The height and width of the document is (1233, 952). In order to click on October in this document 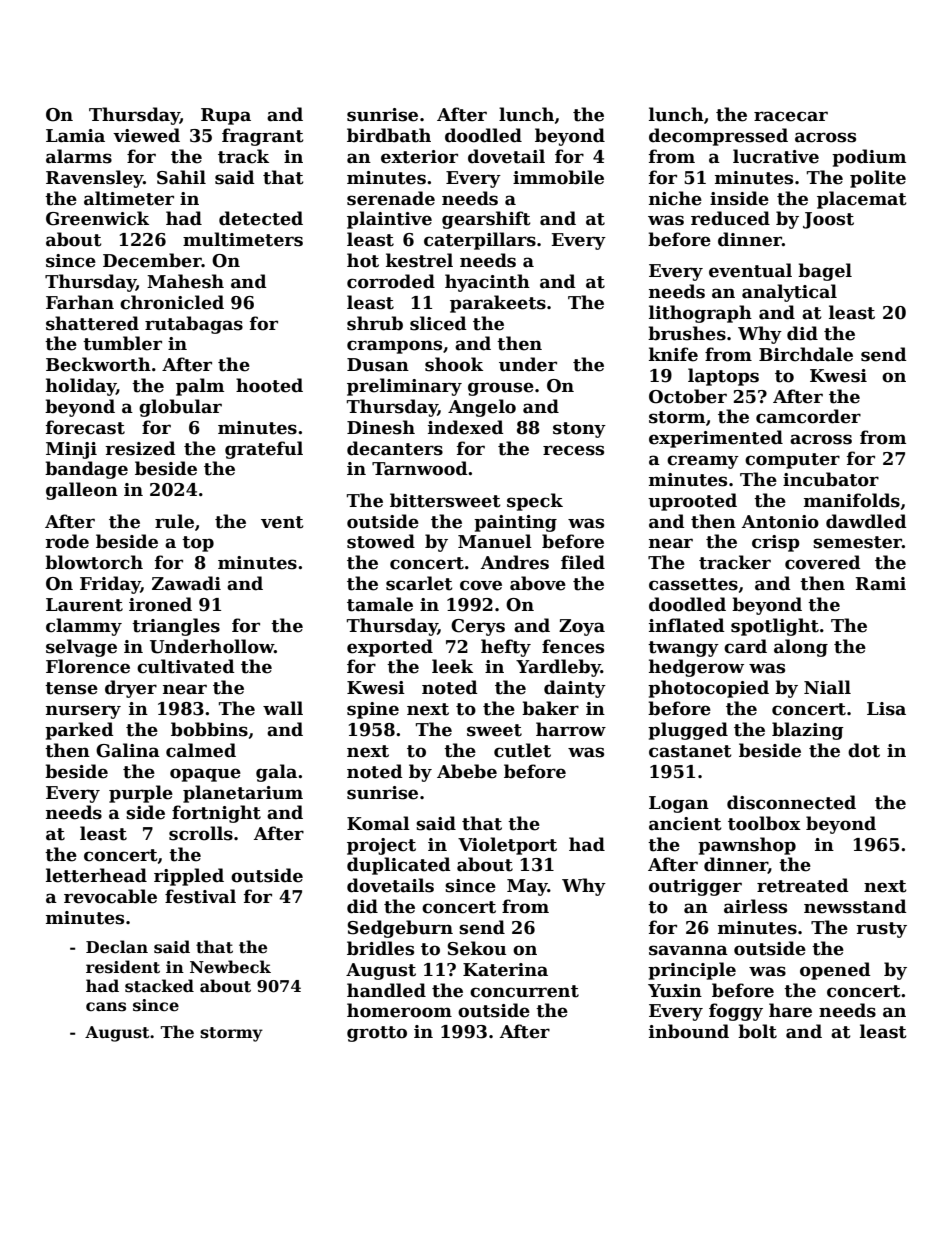, I will do `click(688, 396)`.
